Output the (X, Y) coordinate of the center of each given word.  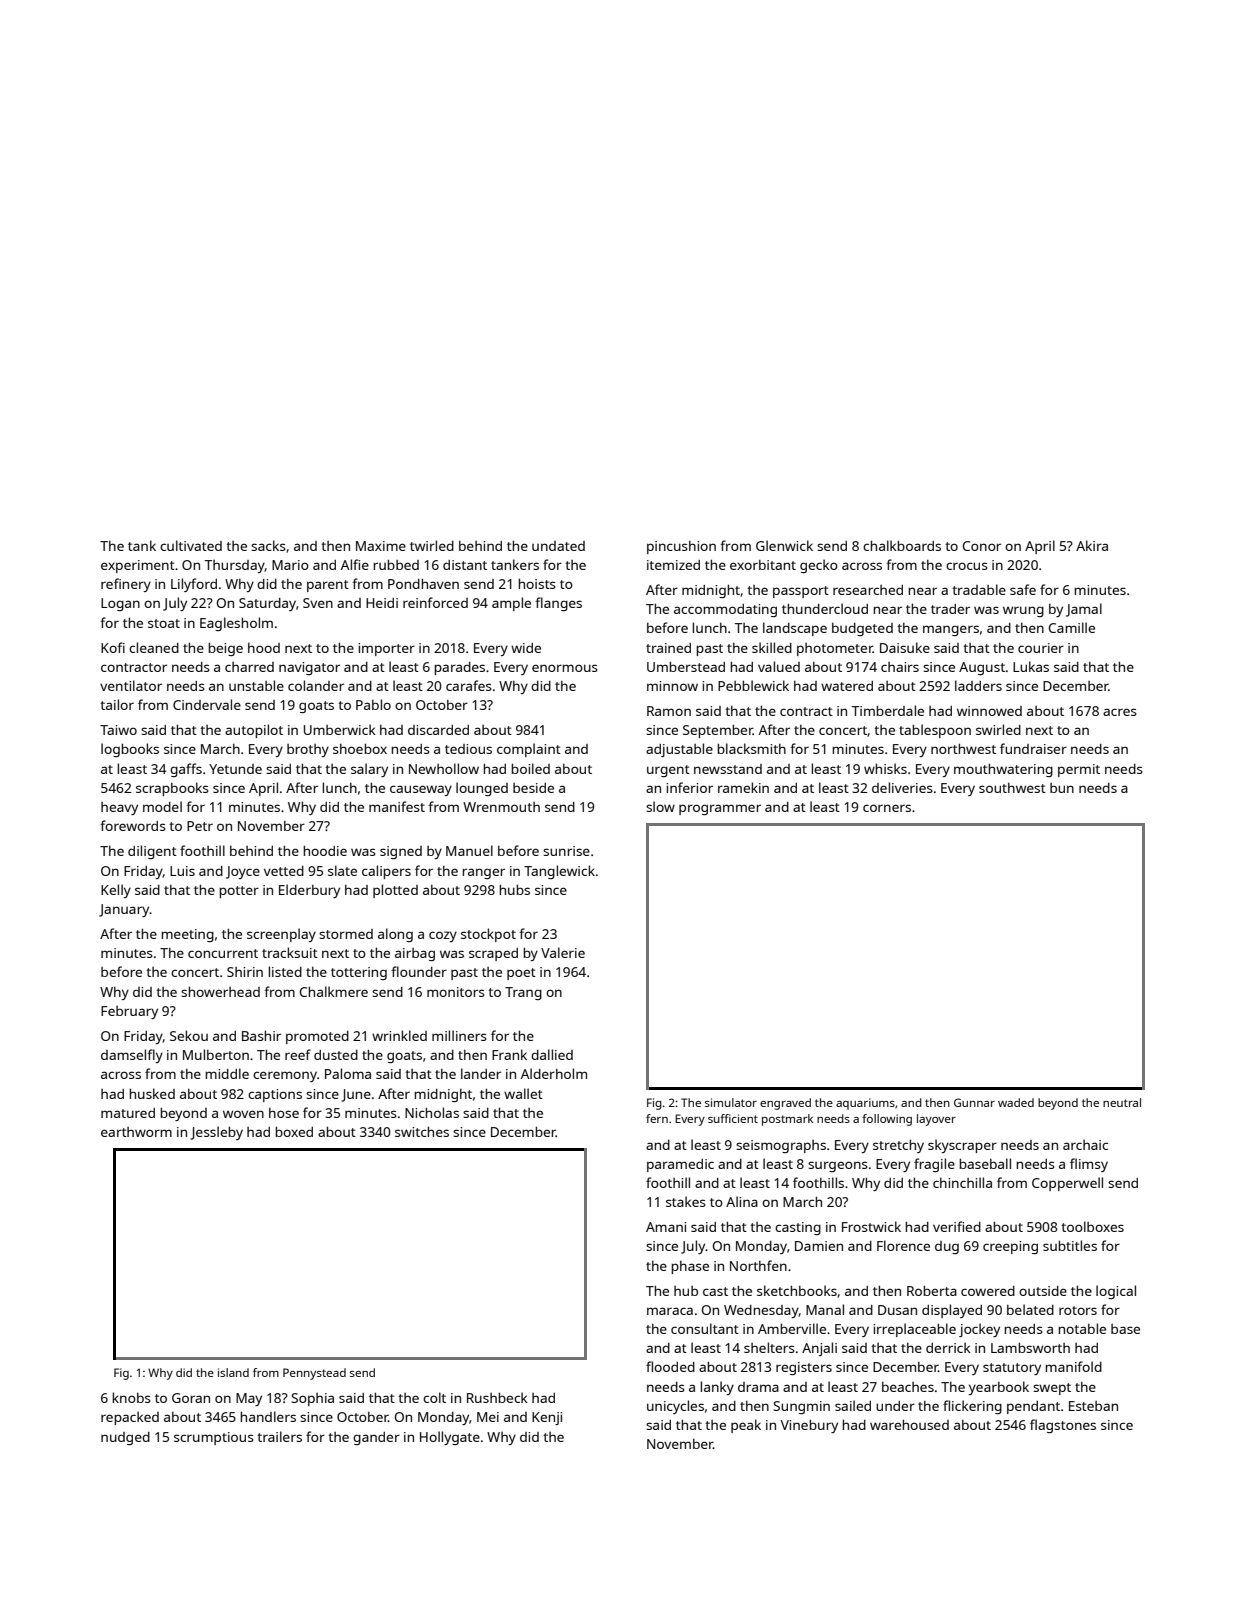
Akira (1092, 545)
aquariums (865, 1104)
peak (746, 1426)
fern (657, 1118)
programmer (720, 809)
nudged (125, 1438)
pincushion (681, 547)
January (124, 910)
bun (1062, 788)
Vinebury (809, 1426)
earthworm (136, 1132)
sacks (268, 545)
